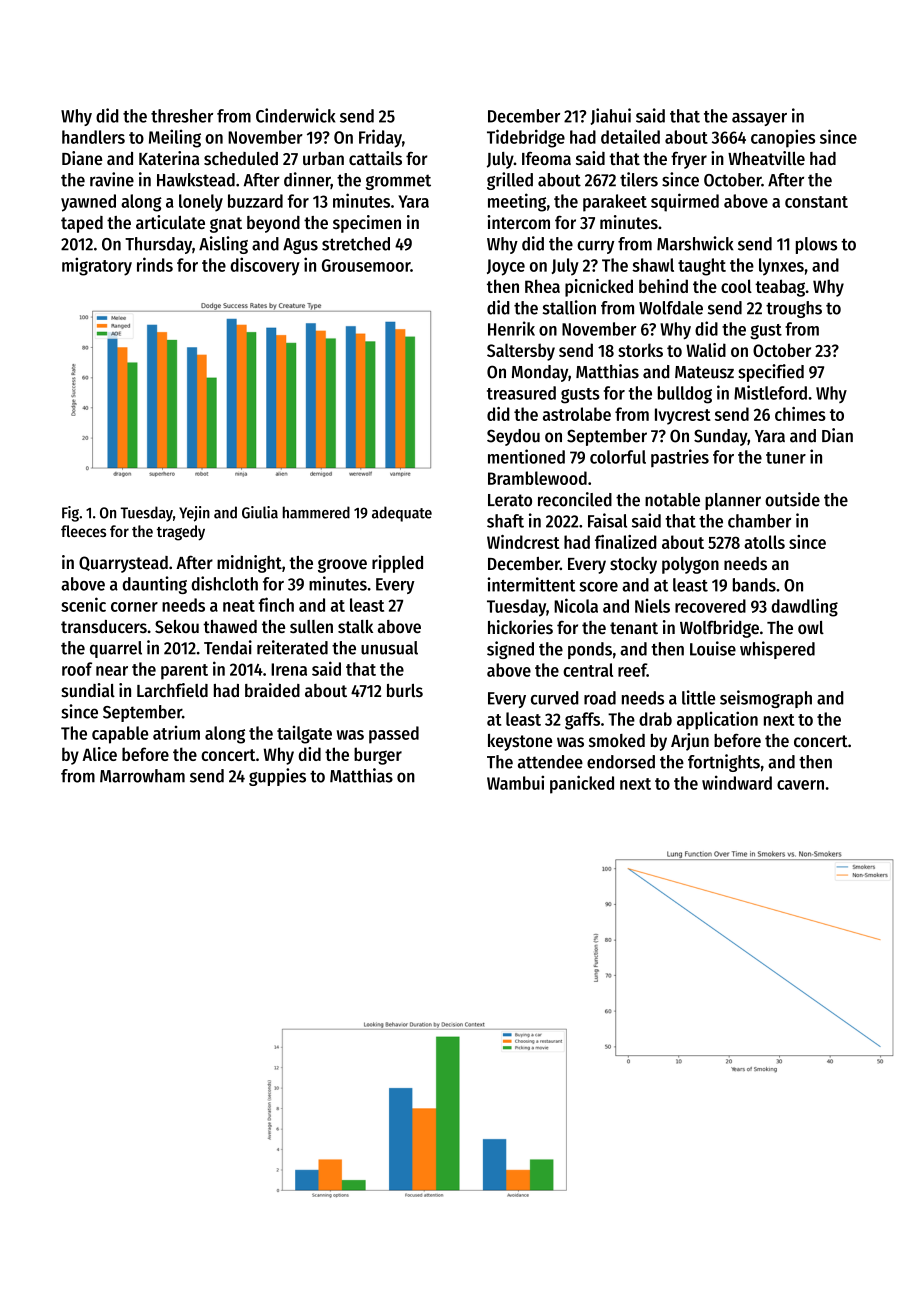 Image resolution: width=924 pixels, height=1311 pixels. What do you see at coordinates (713, 648) in the page?
I see `Louise` at bounding box center [713, 648].
